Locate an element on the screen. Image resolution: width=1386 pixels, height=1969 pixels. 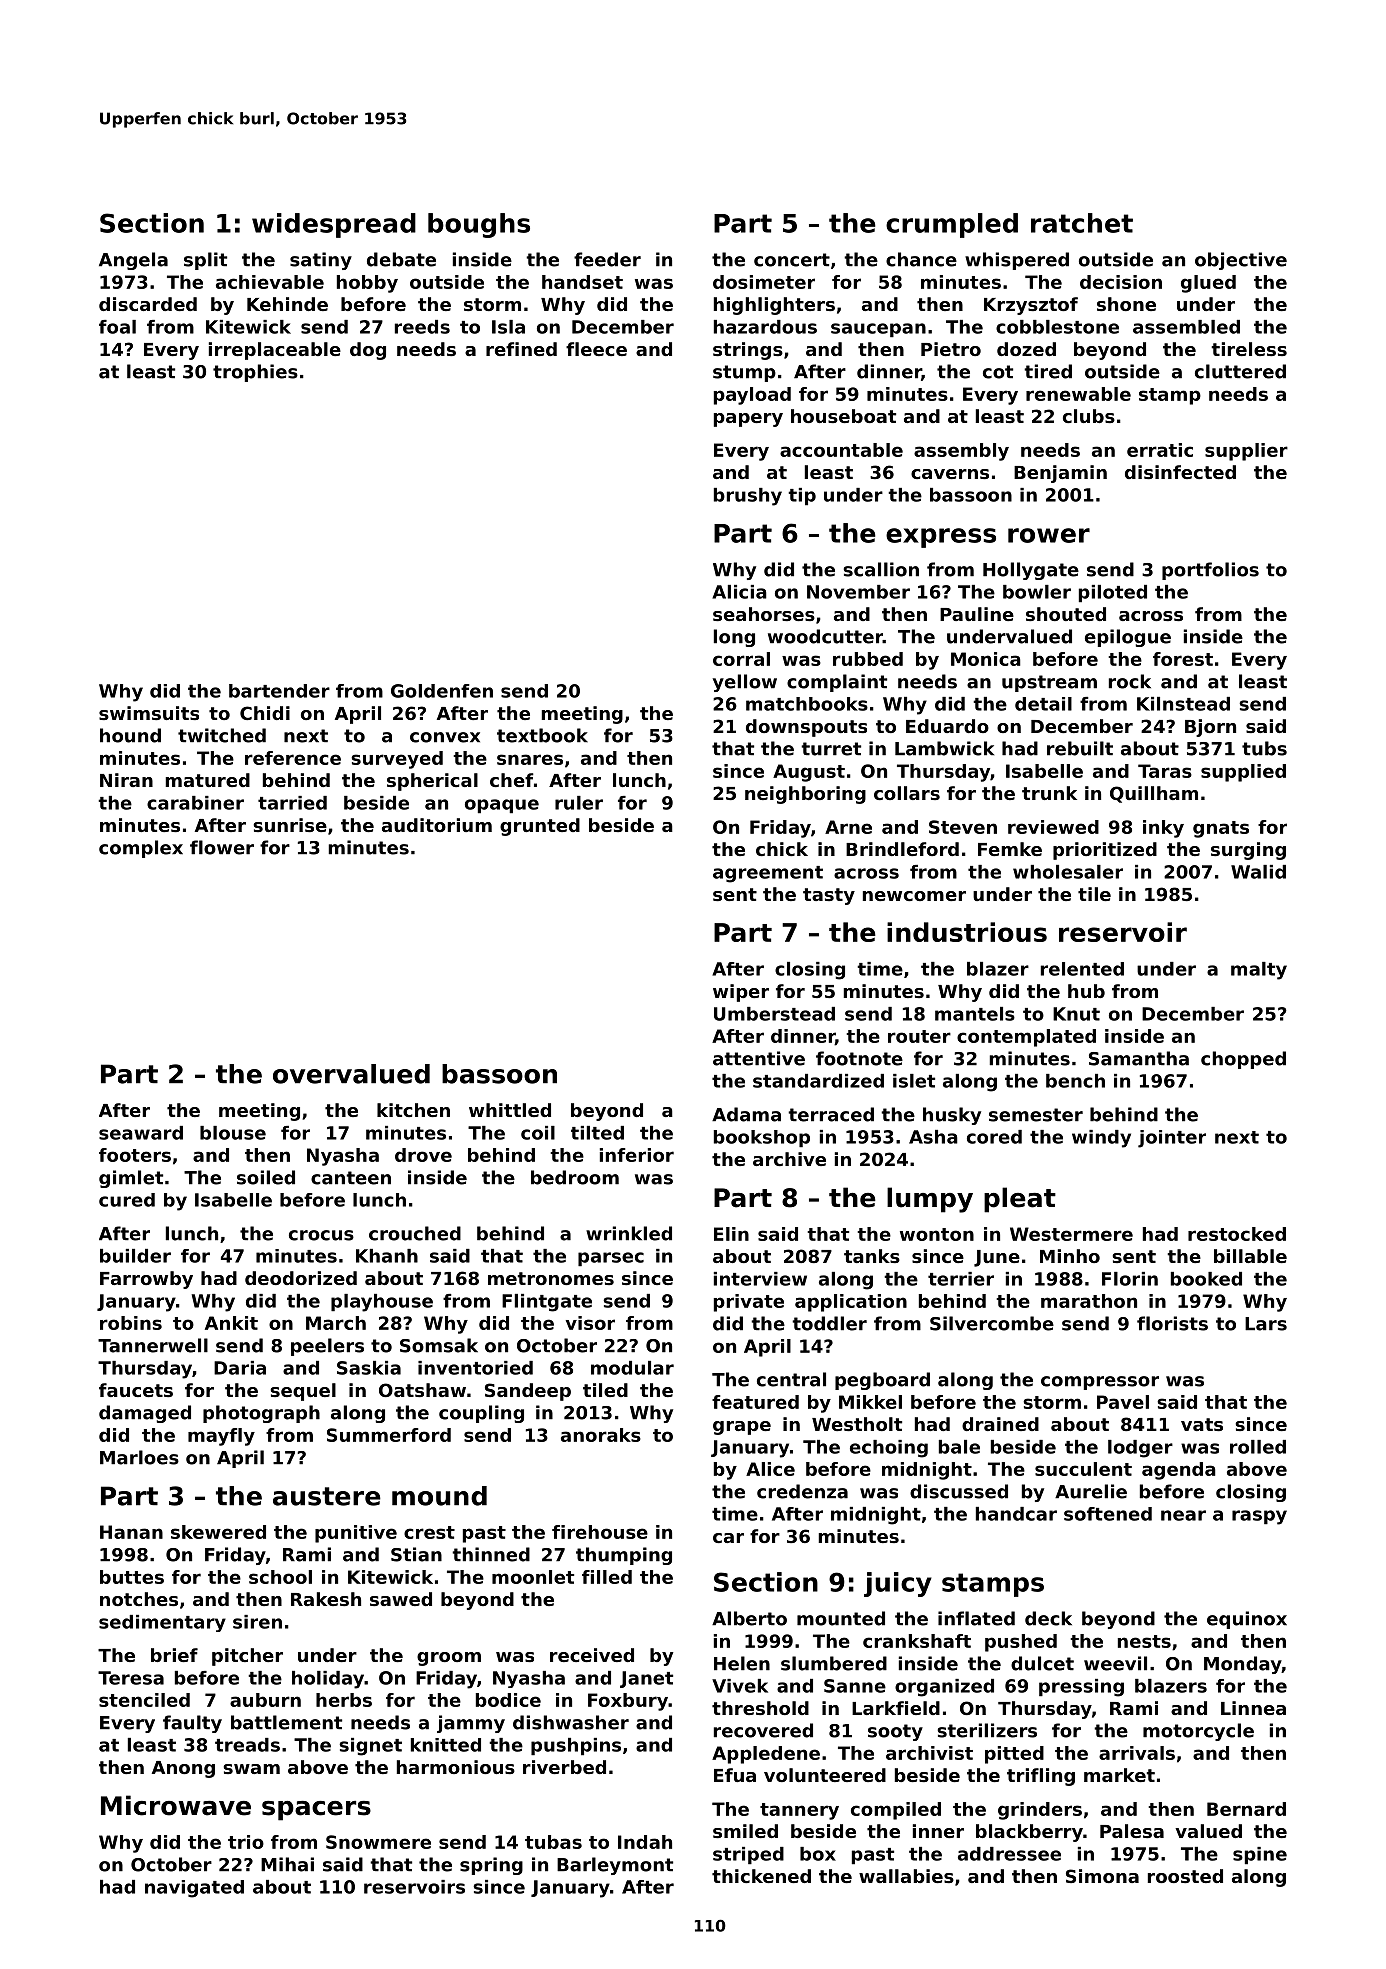
foal is located at coordinates (117, 327).
